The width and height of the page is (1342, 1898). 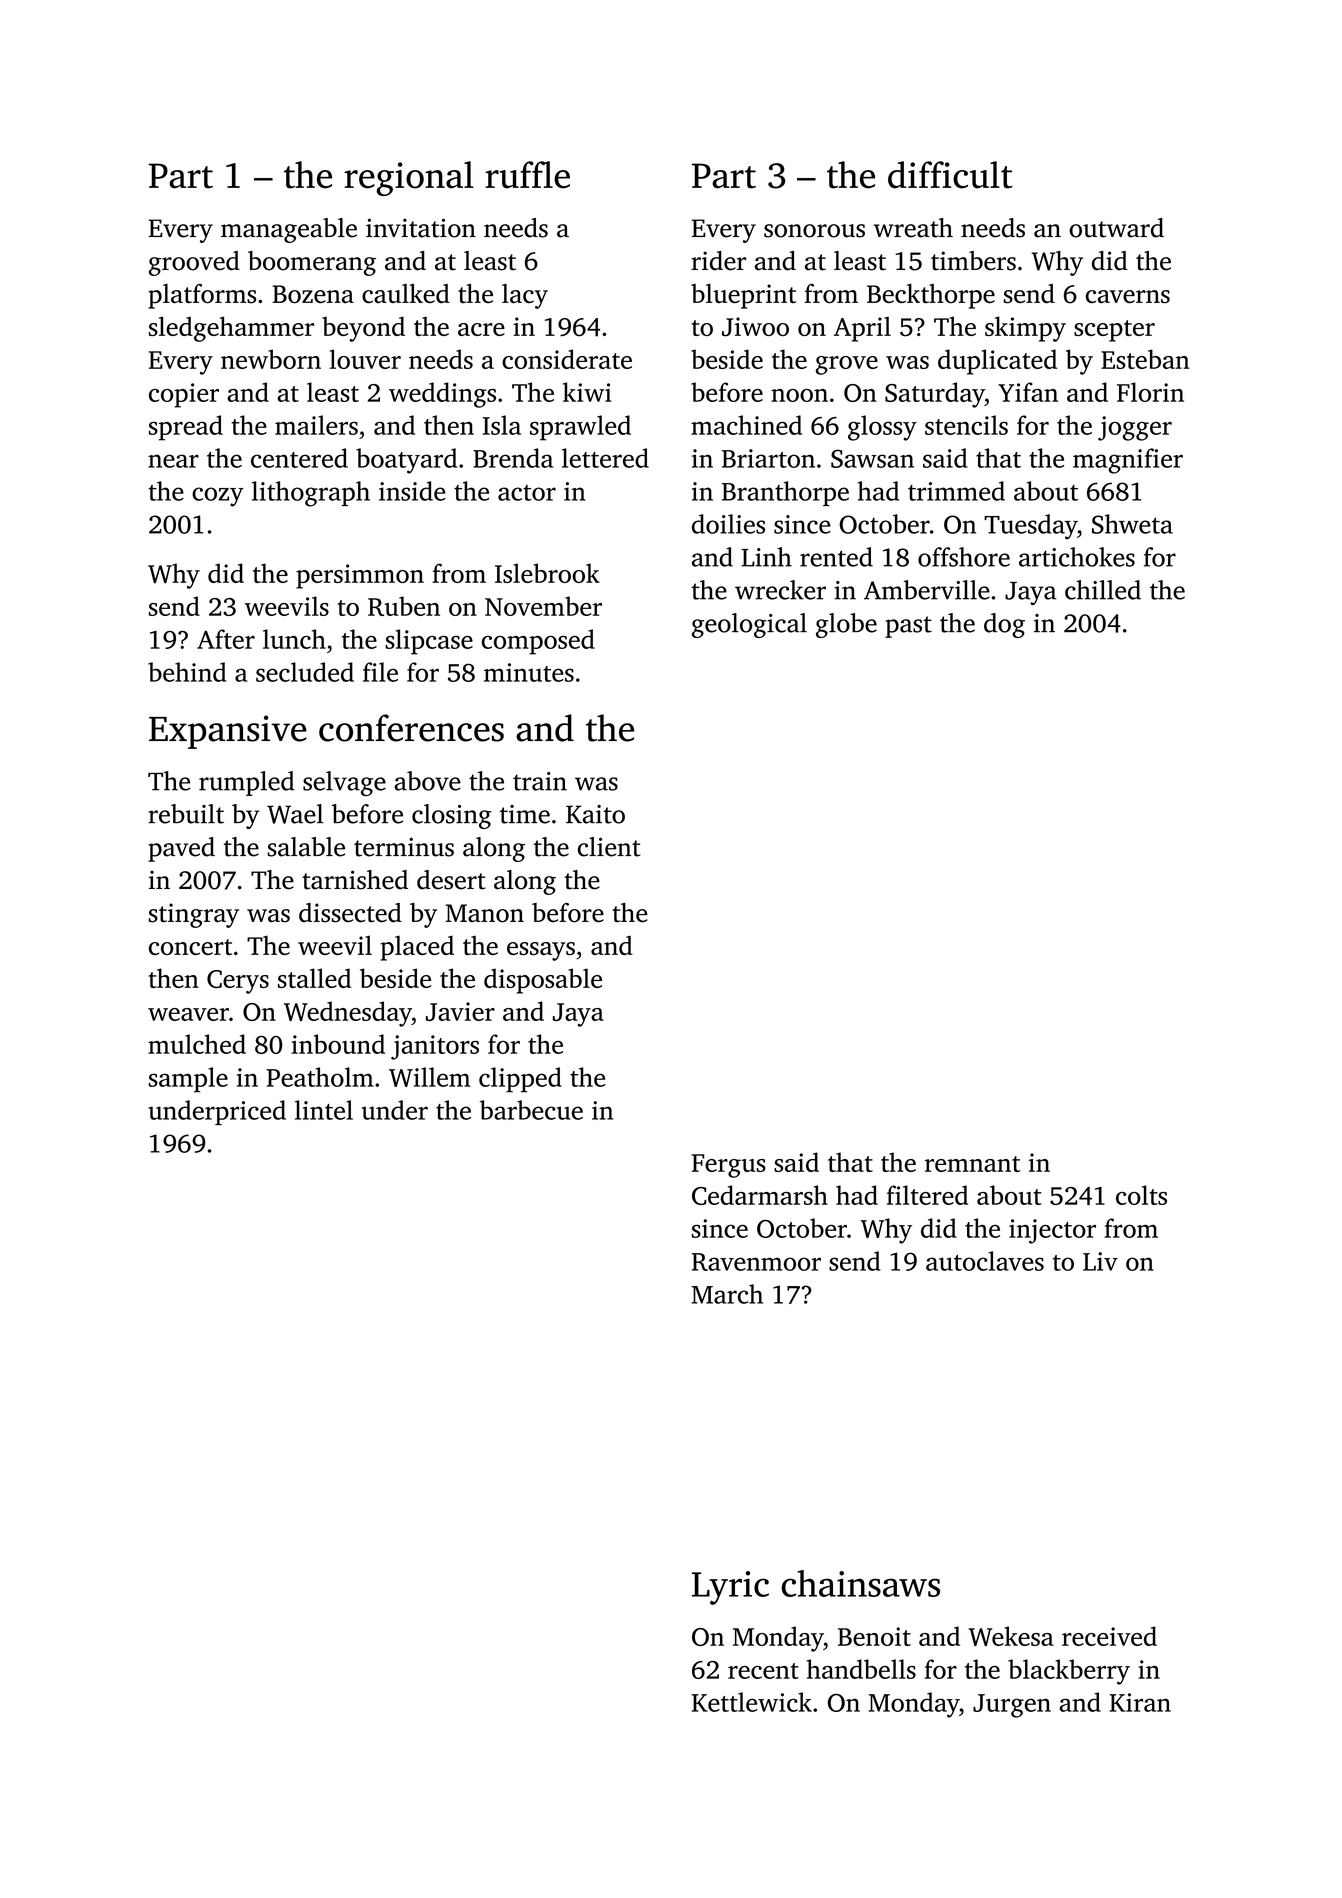 What do you see at coordinates (872, 458) in the page?
I see `Sawsan` at bounding box center [872, 458].
